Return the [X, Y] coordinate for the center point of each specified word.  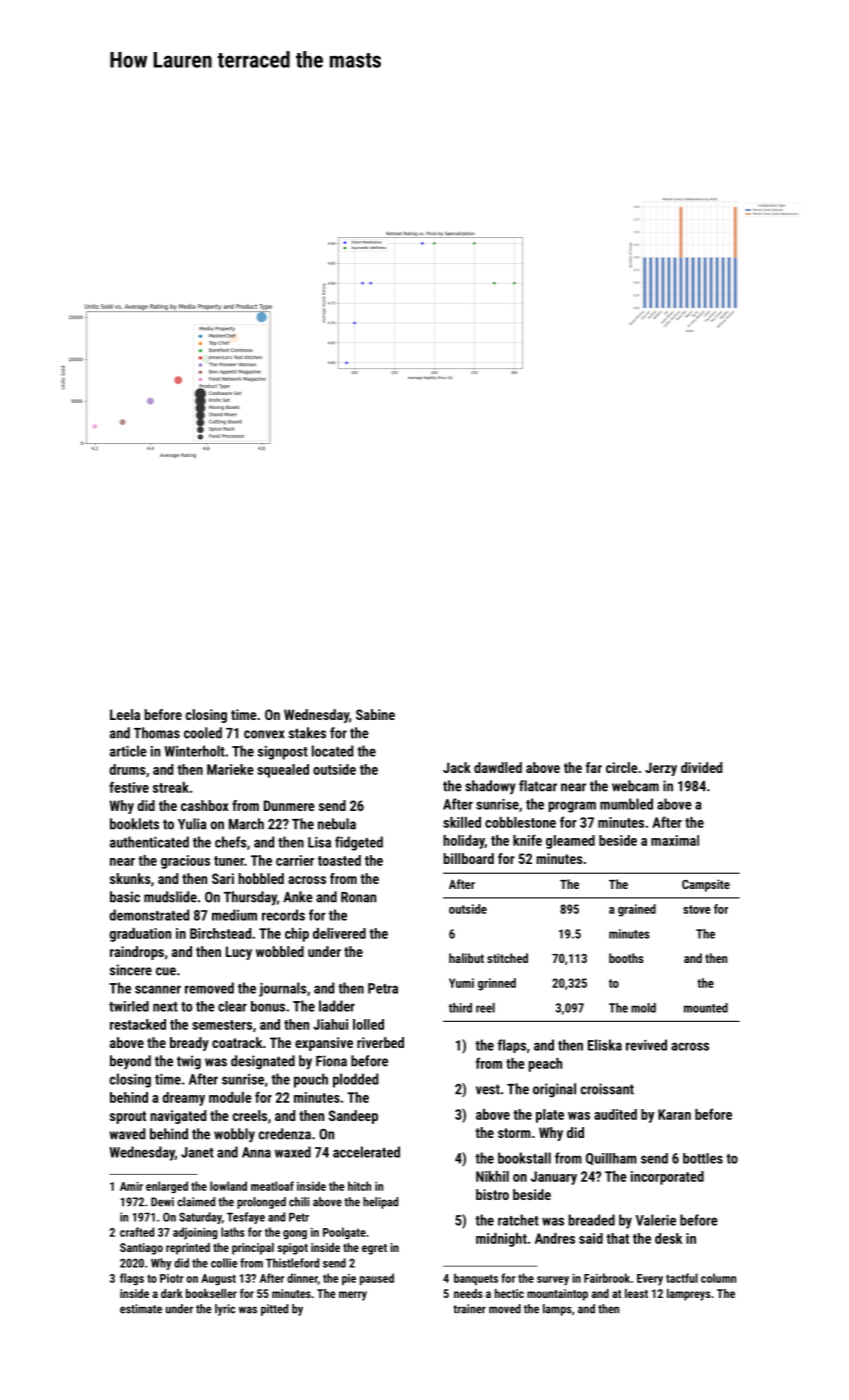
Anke [298, 897]
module [230, 1097]
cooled [203, 733]
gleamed [570, 842]
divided [701, 767]
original [554, 1090]
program [572, 807]
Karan [674, 1114]
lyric [225, 1310]
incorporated [667, 1178]
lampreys [689, 1295]
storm [514, 1133]
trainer [469, 1309]
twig [189, 1062]
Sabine [375, 714]
